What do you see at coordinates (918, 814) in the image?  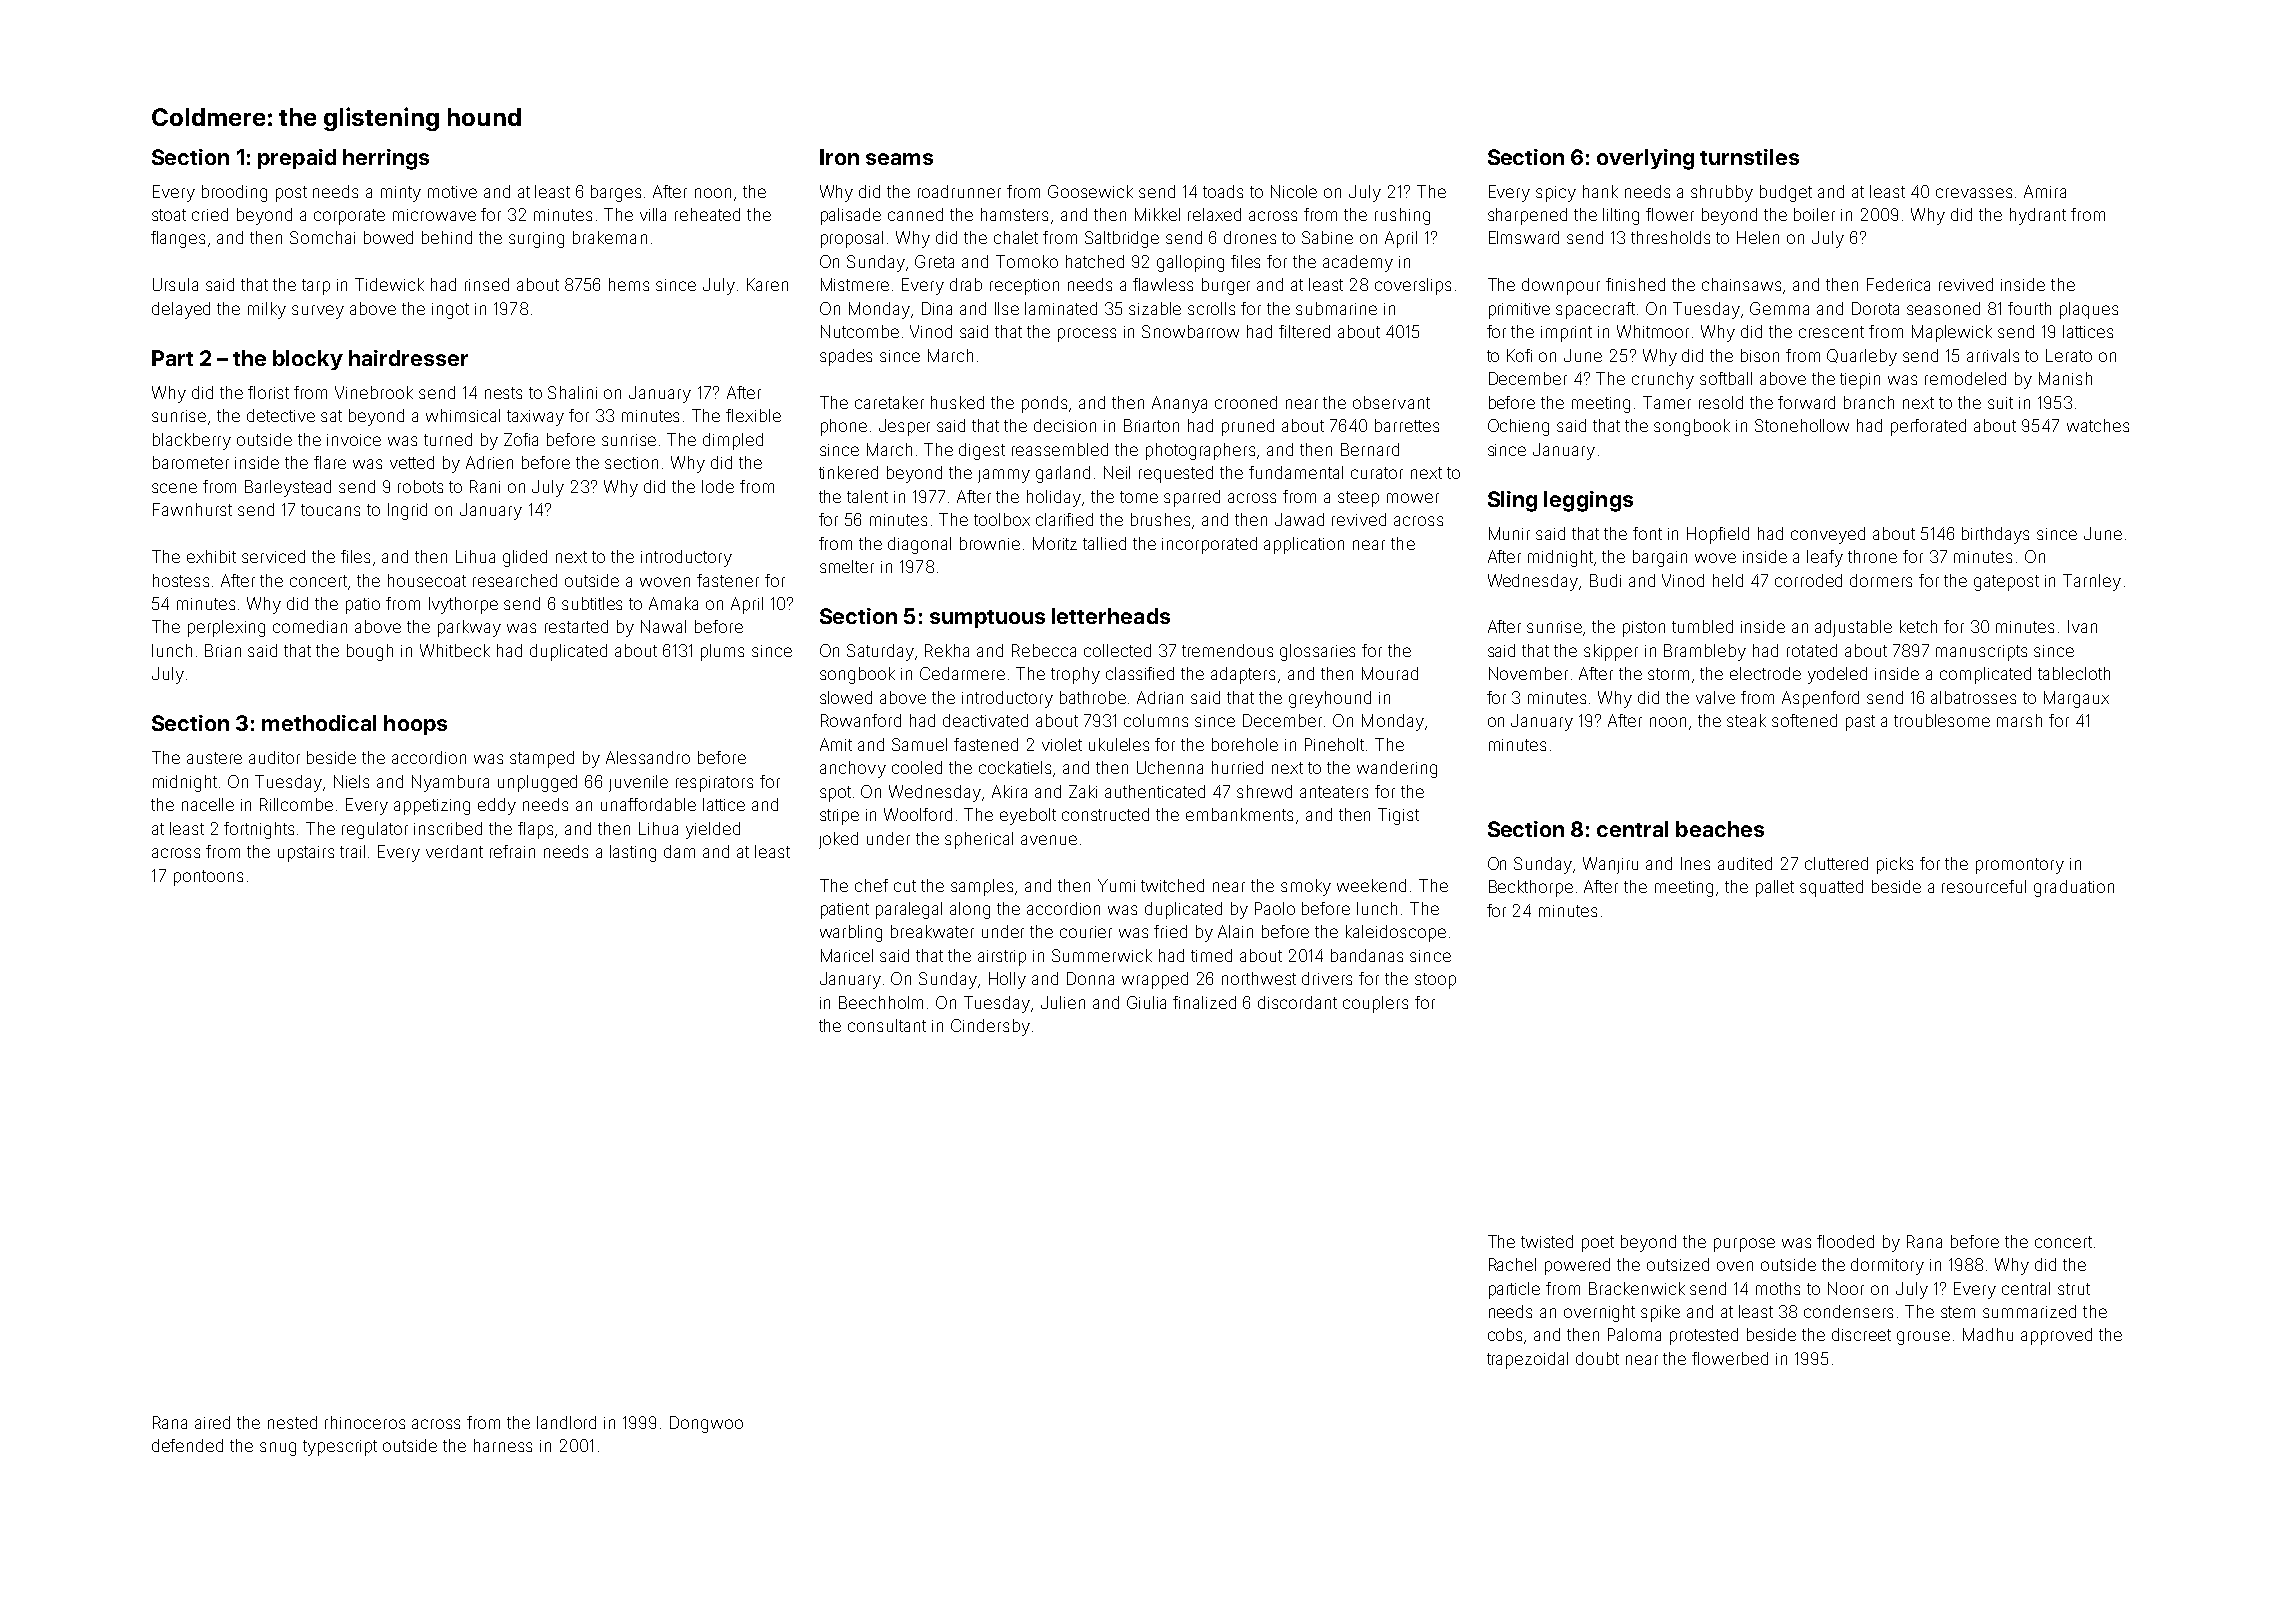 I see `Woolford` at bounding box center [918, 814].
